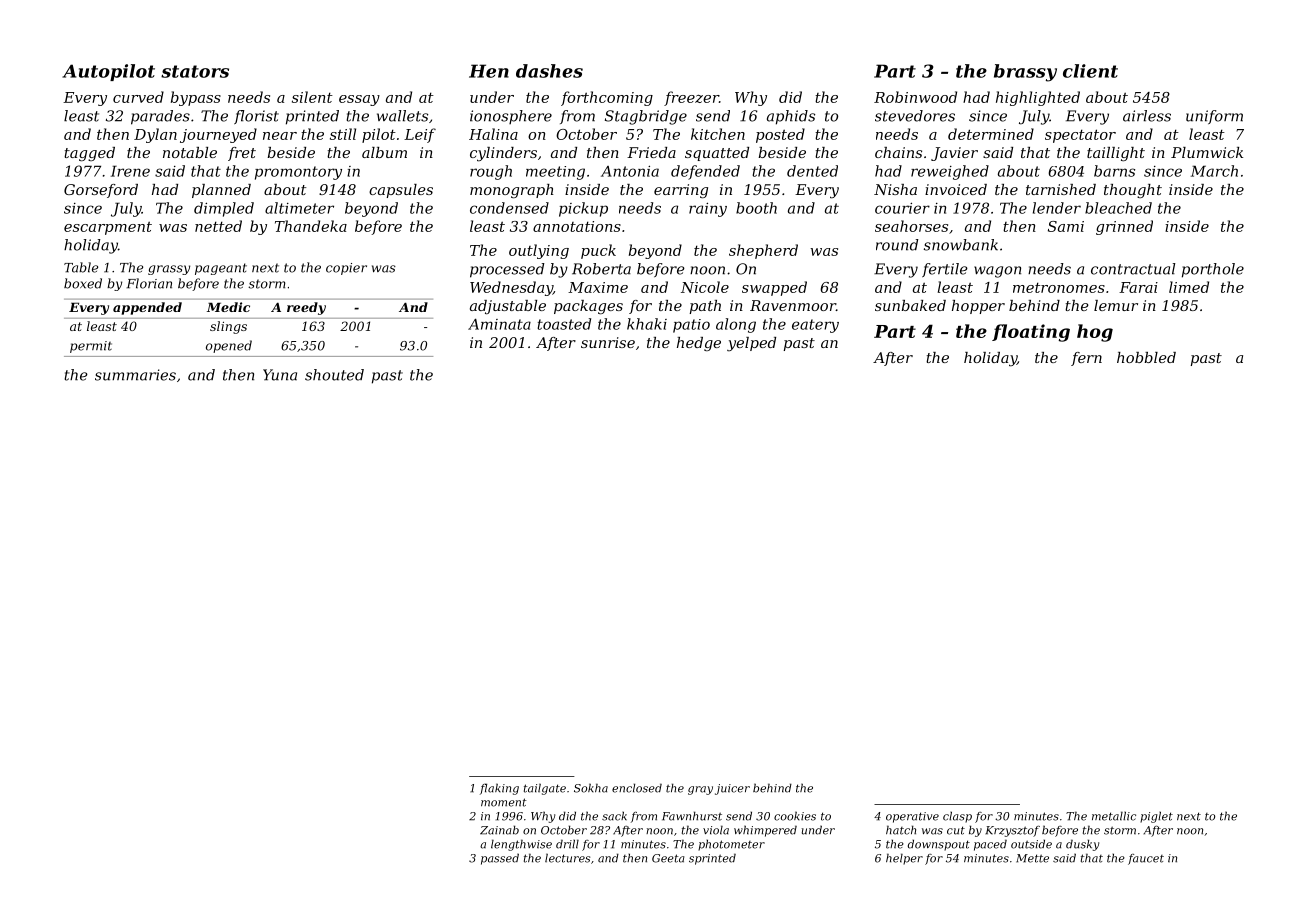 This document has height=924, width=1308. I want to click on bleached, so click(1118, 208).
